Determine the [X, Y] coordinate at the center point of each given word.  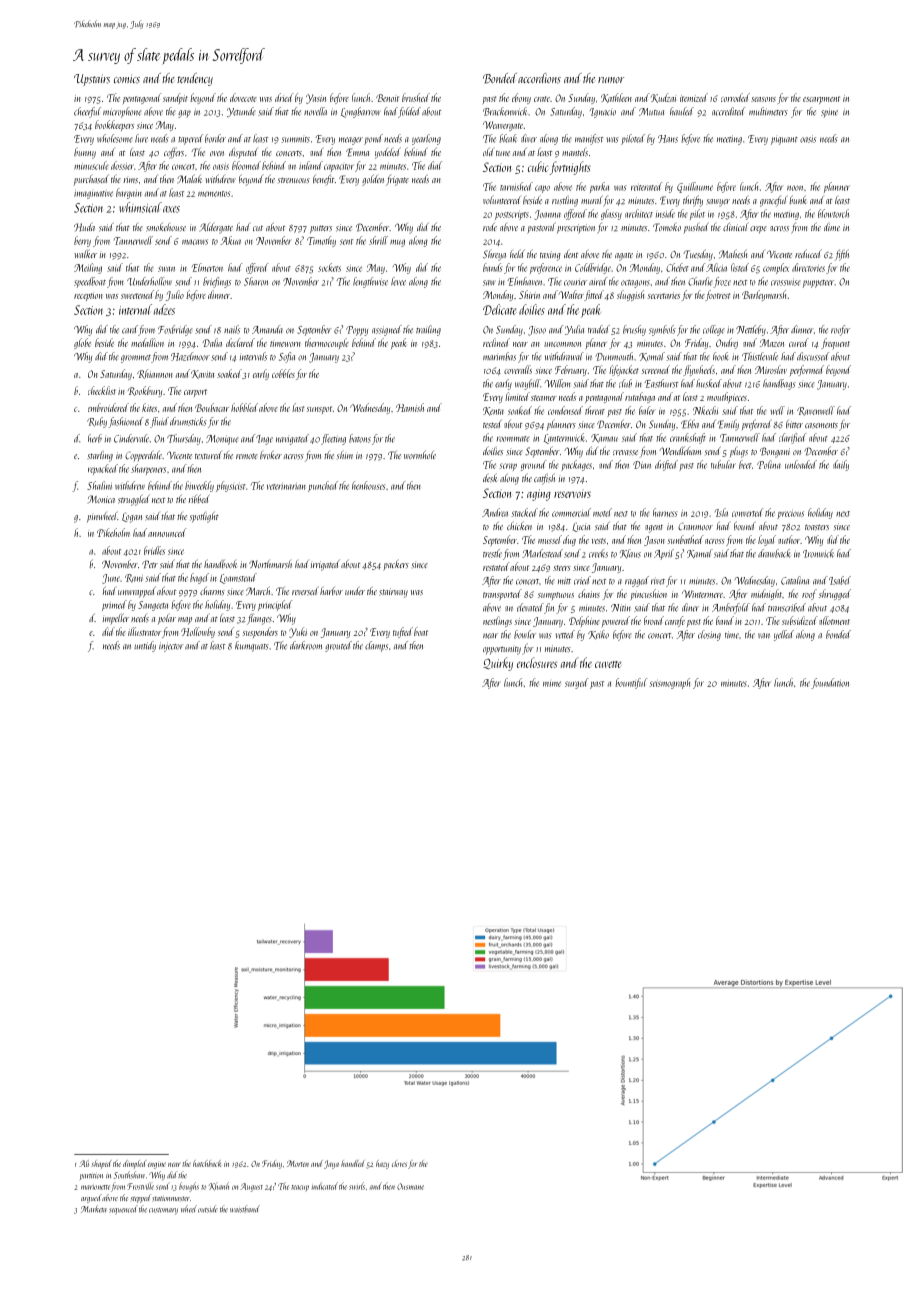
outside [208, 1209]
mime [552, 684]
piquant [784, 141]
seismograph [670, 683]
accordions [539, 78]
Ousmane [410, 1186]
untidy [145, 646]
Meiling [88, 268]
